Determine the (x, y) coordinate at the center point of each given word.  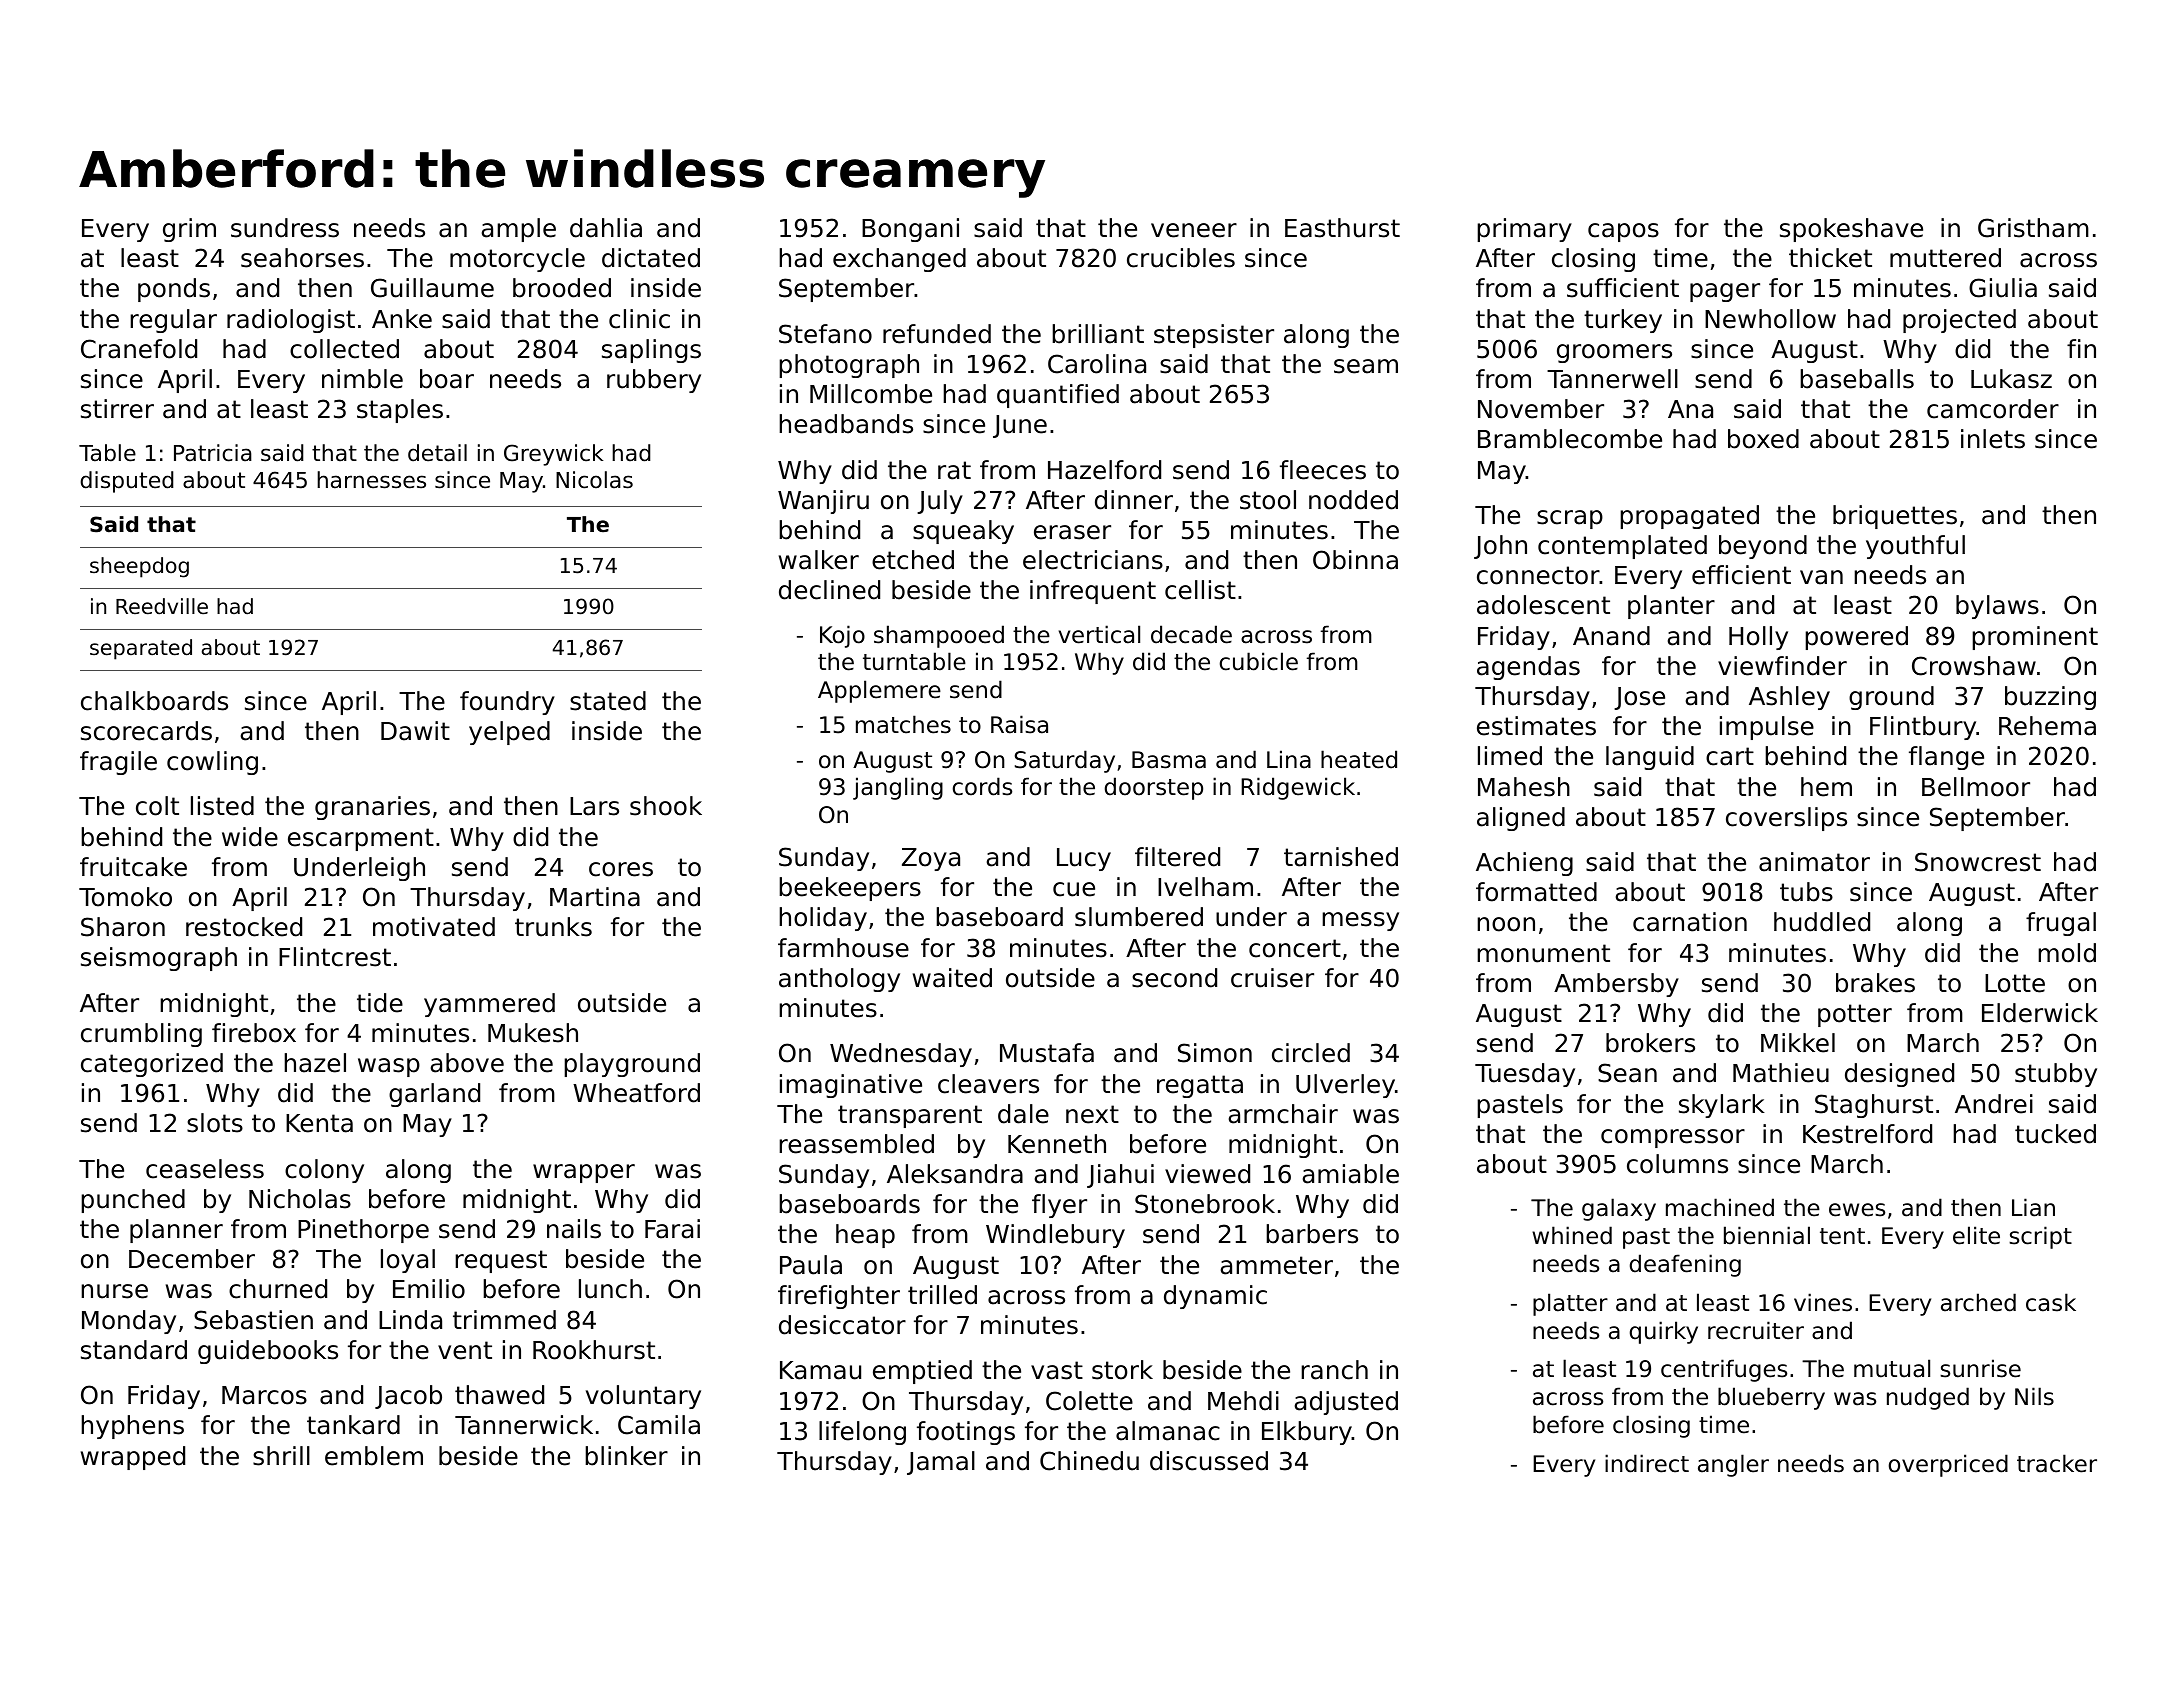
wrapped (133, 1458)
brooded (562, 288)
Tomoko (125, 897)
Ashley (1789, 698)
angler (1733, 1465)
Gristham (2033, 228)
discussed (1209, 1461)
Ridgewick (1298, 788)
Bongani (910, 230)
